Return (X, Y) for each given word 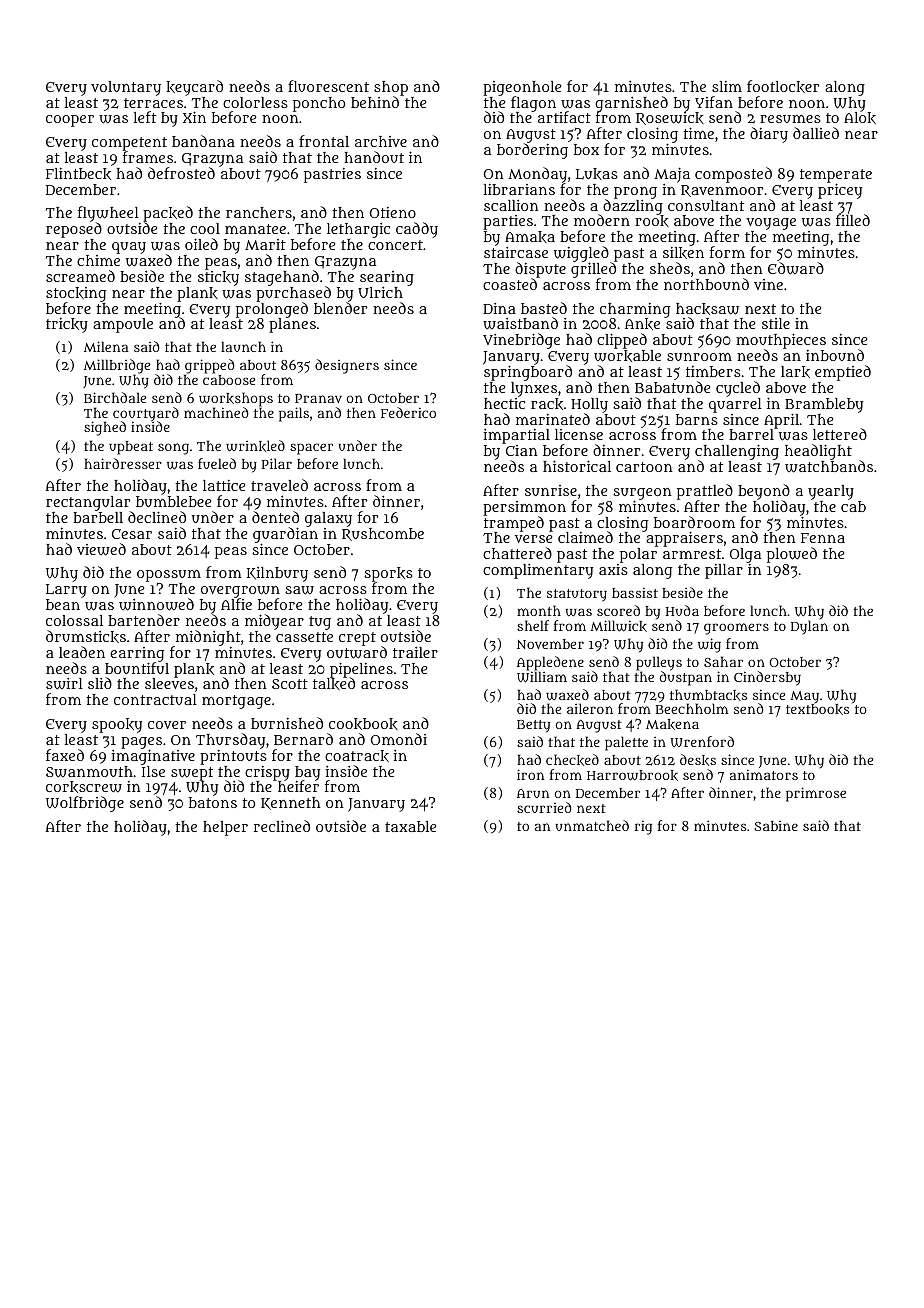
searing (387, 278)
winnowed (156, 605)
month (539, 610)
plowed (792, 555)
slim (727, 86)
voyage (771, 224)
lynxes (534, 389)
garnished (631, 104)
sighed (105, 428)
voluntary (126, 88)
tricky (67, 325)
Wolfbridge (85, 804)
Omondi (399, 739)
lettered (840, 434)
